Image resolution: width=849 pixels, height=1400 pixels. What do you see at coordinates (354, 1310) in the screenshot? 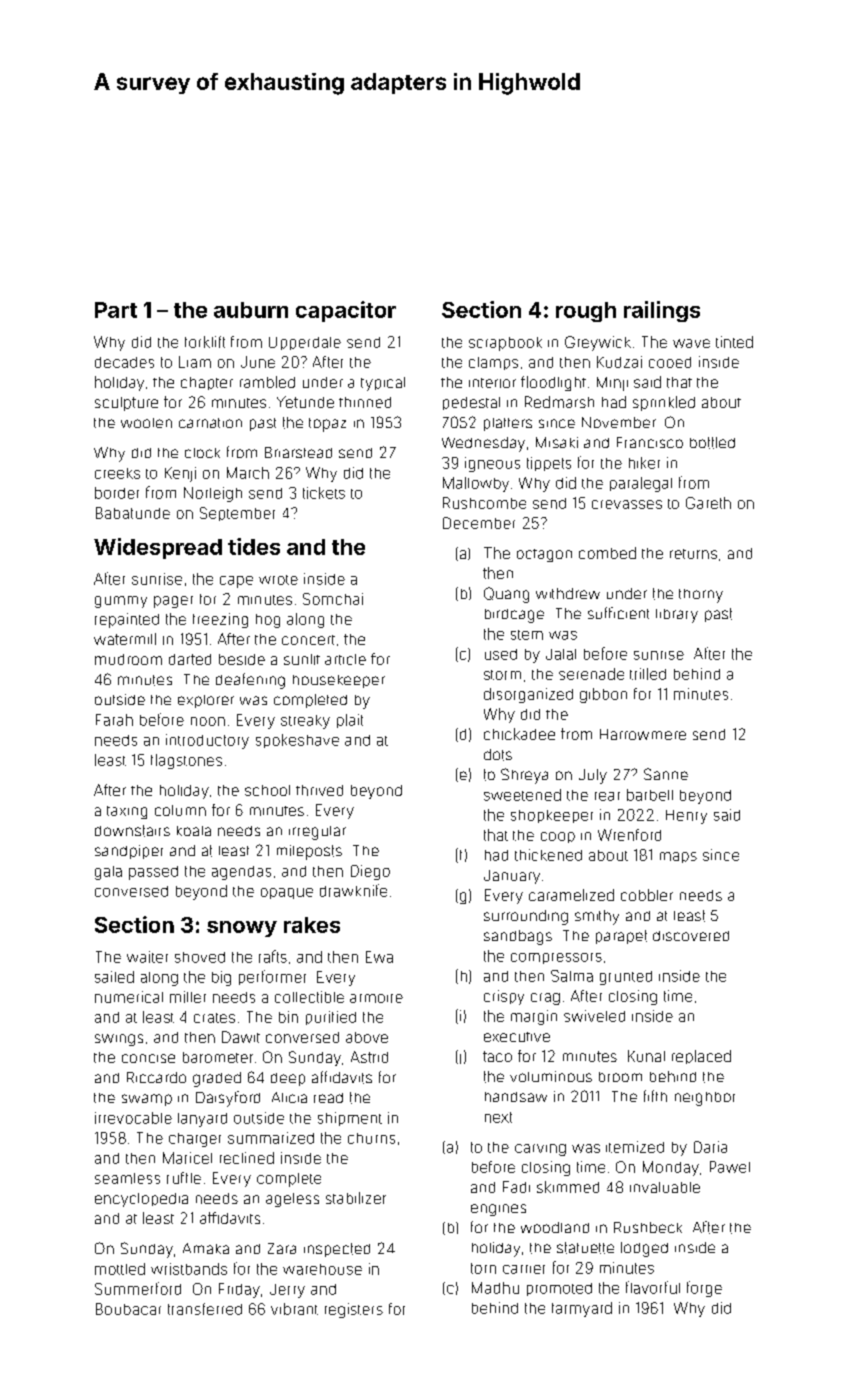
I see `registers` at bounding box center [354, 1310].
